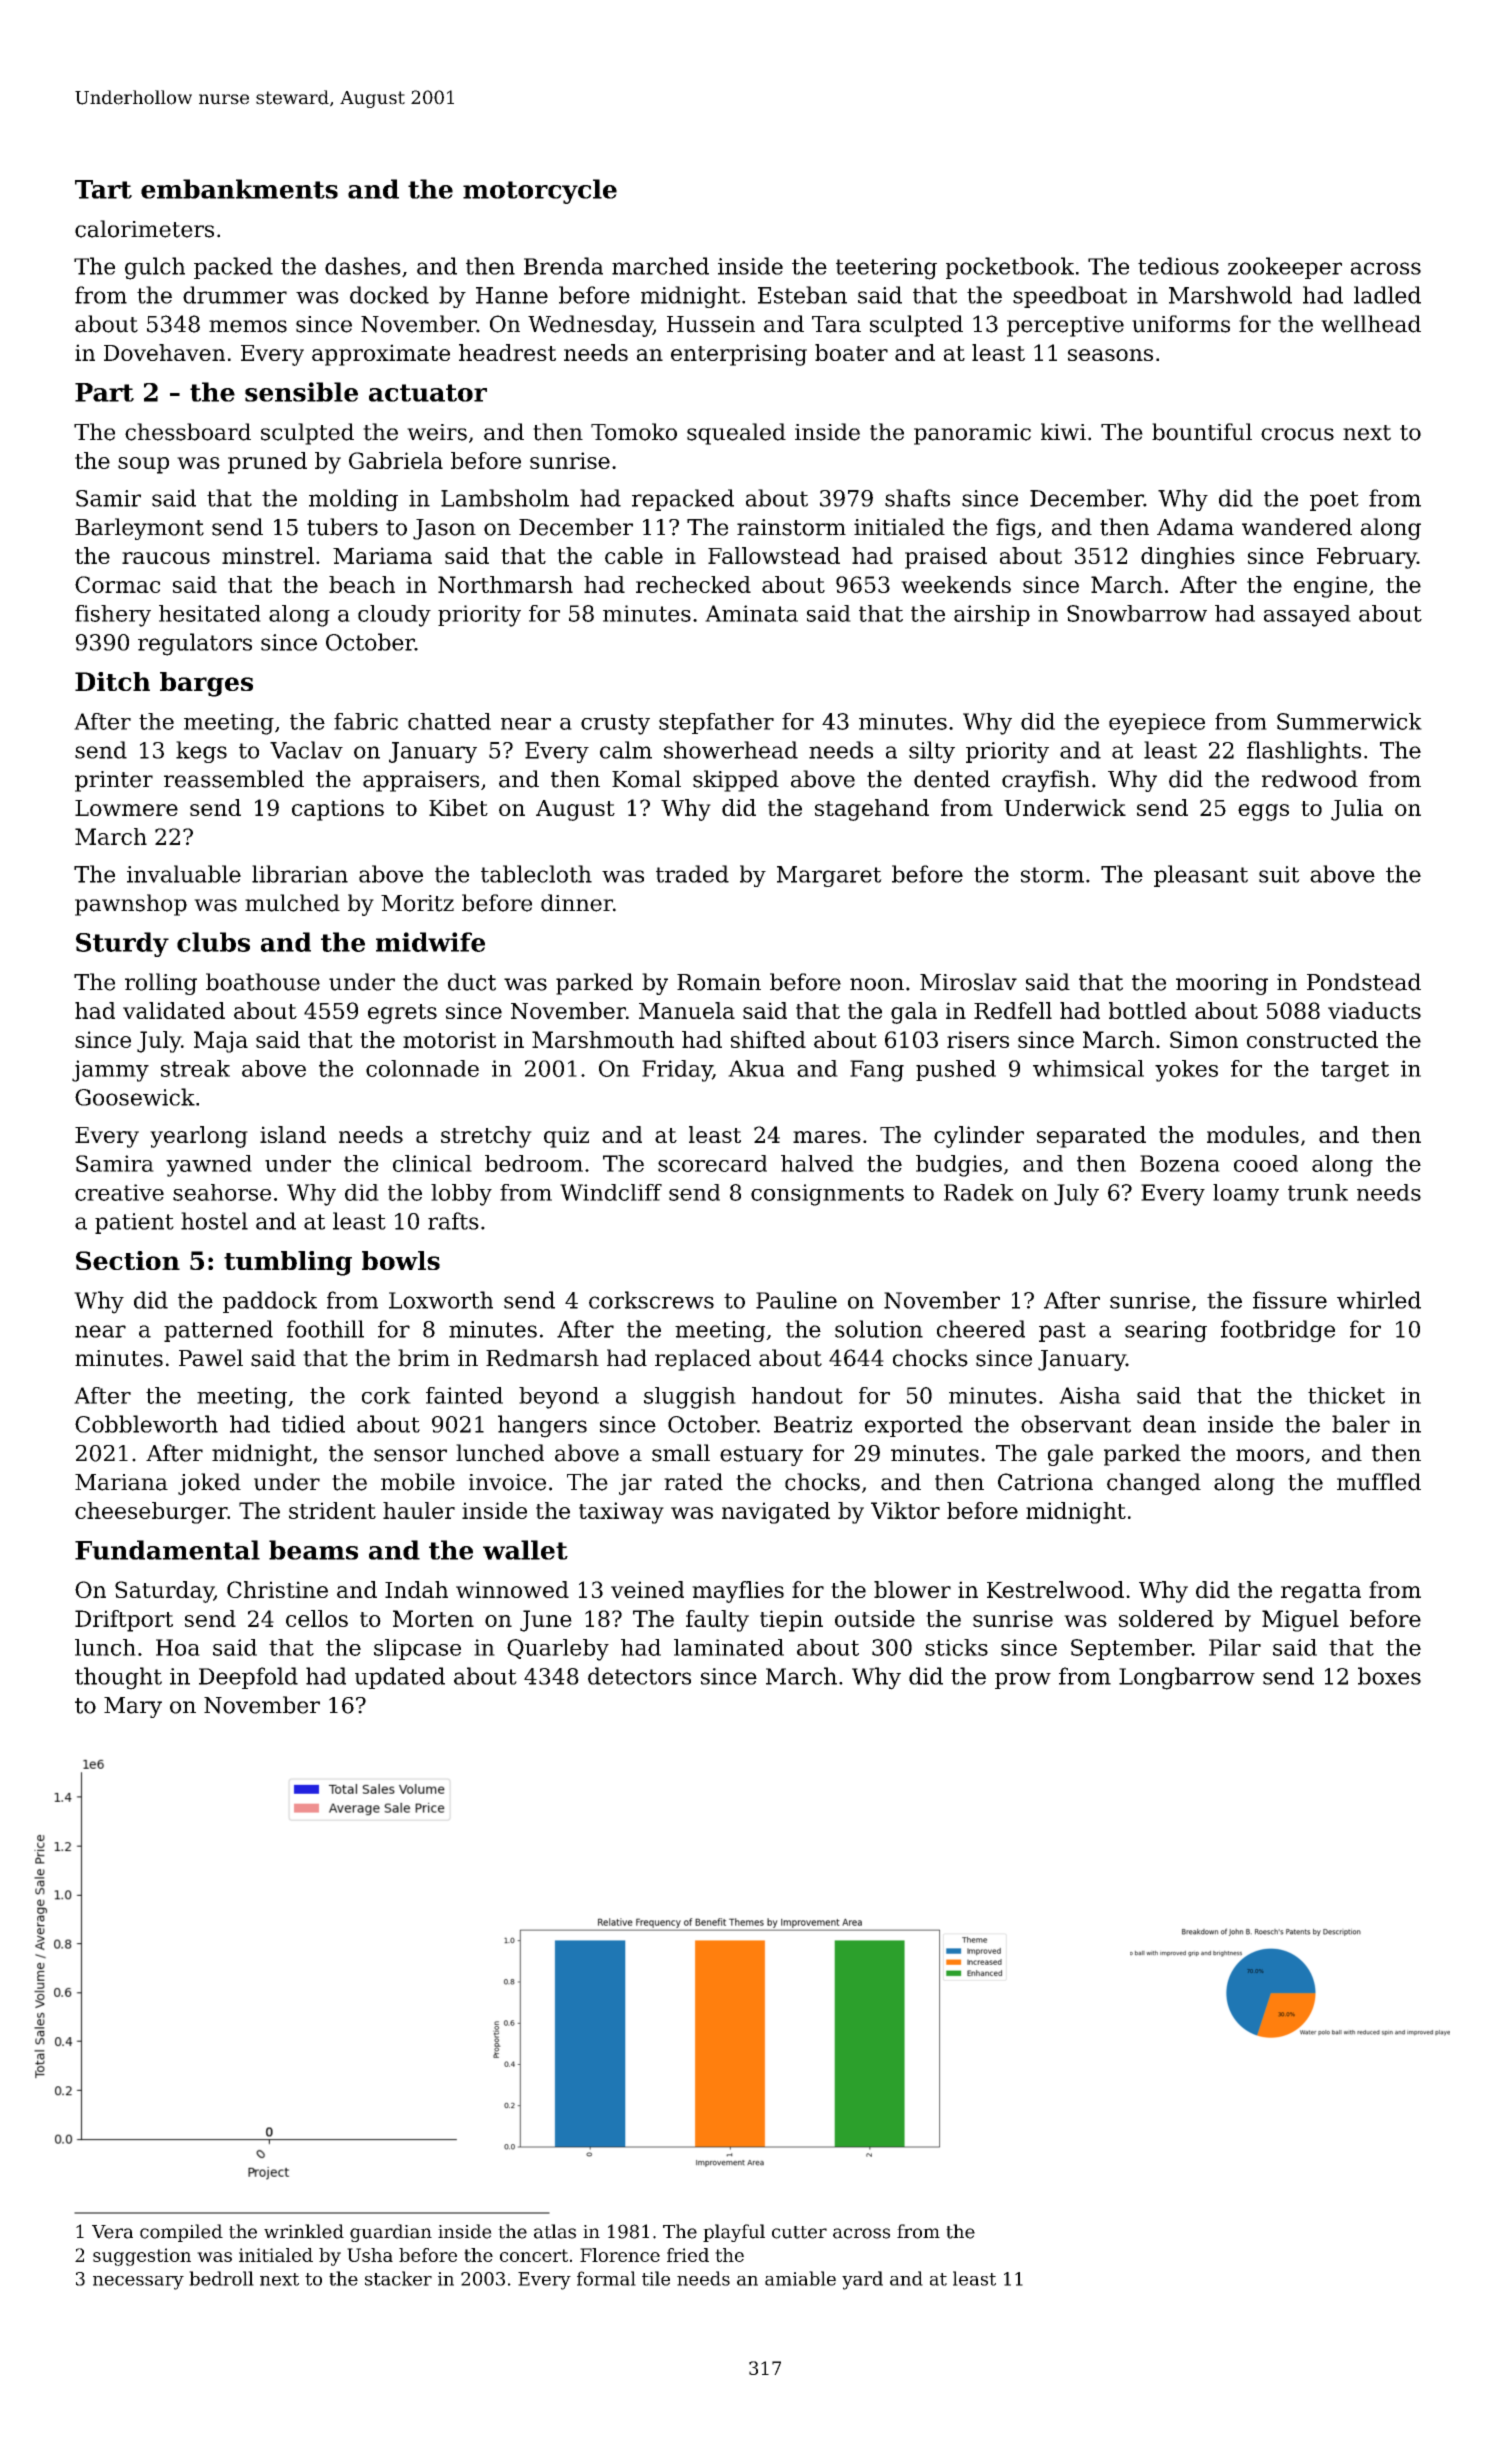  I want to click on detectors, so click(639, 1676).
